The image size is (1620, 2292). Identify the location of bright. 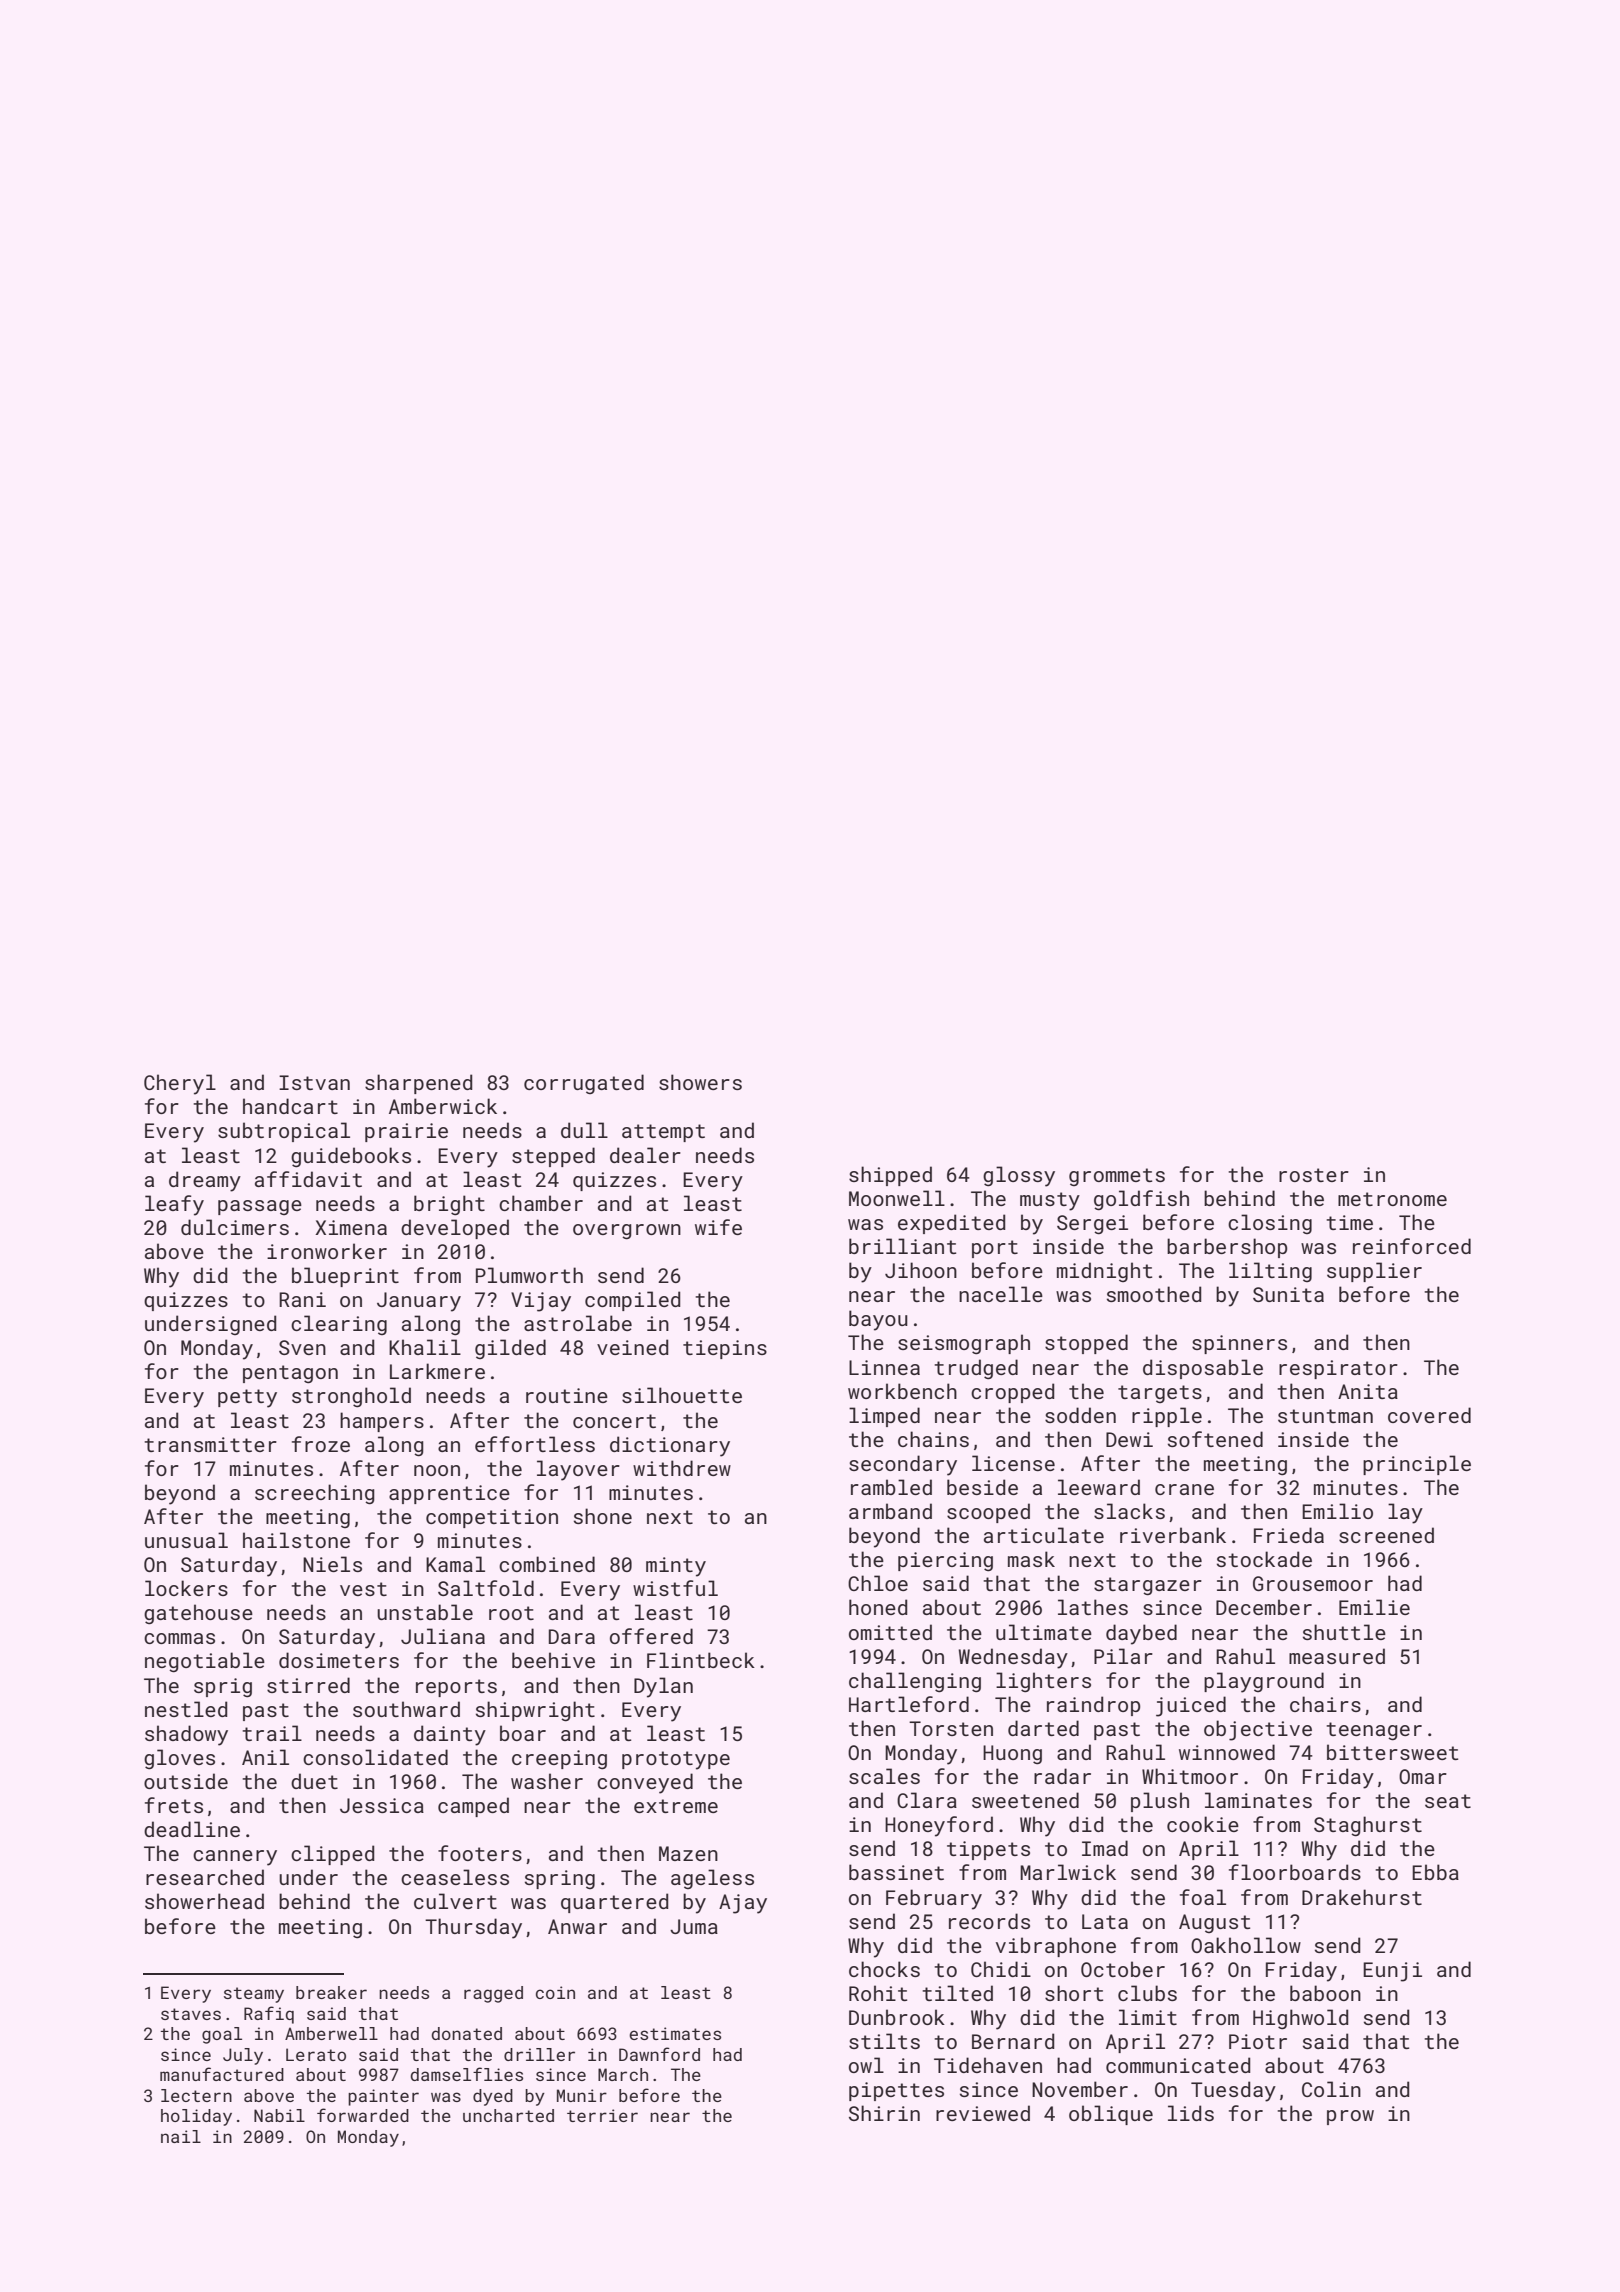
(449, 1205).
